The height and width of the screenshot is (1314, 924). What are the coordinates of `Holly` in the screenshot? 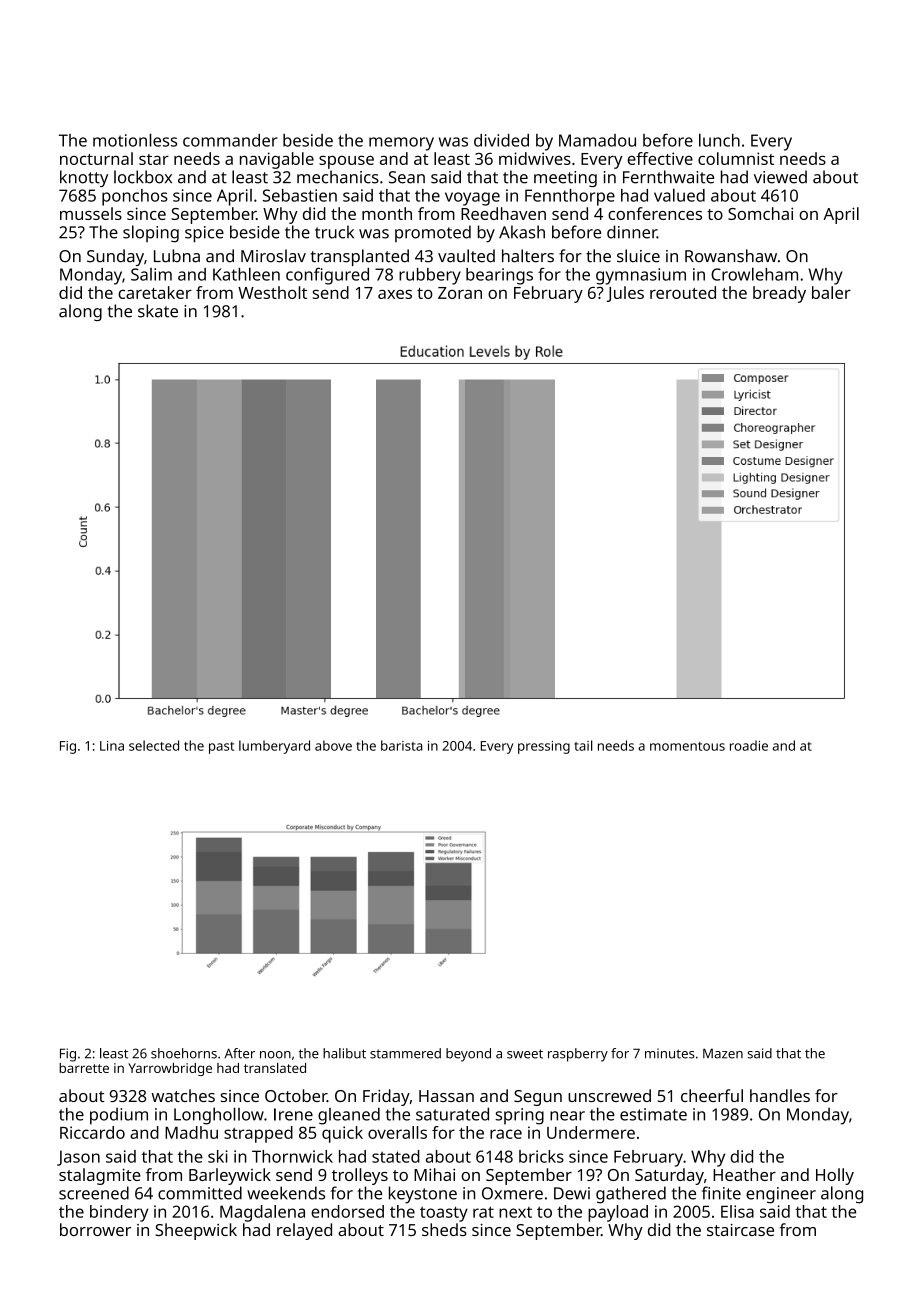 It's located at (835, 1176).
